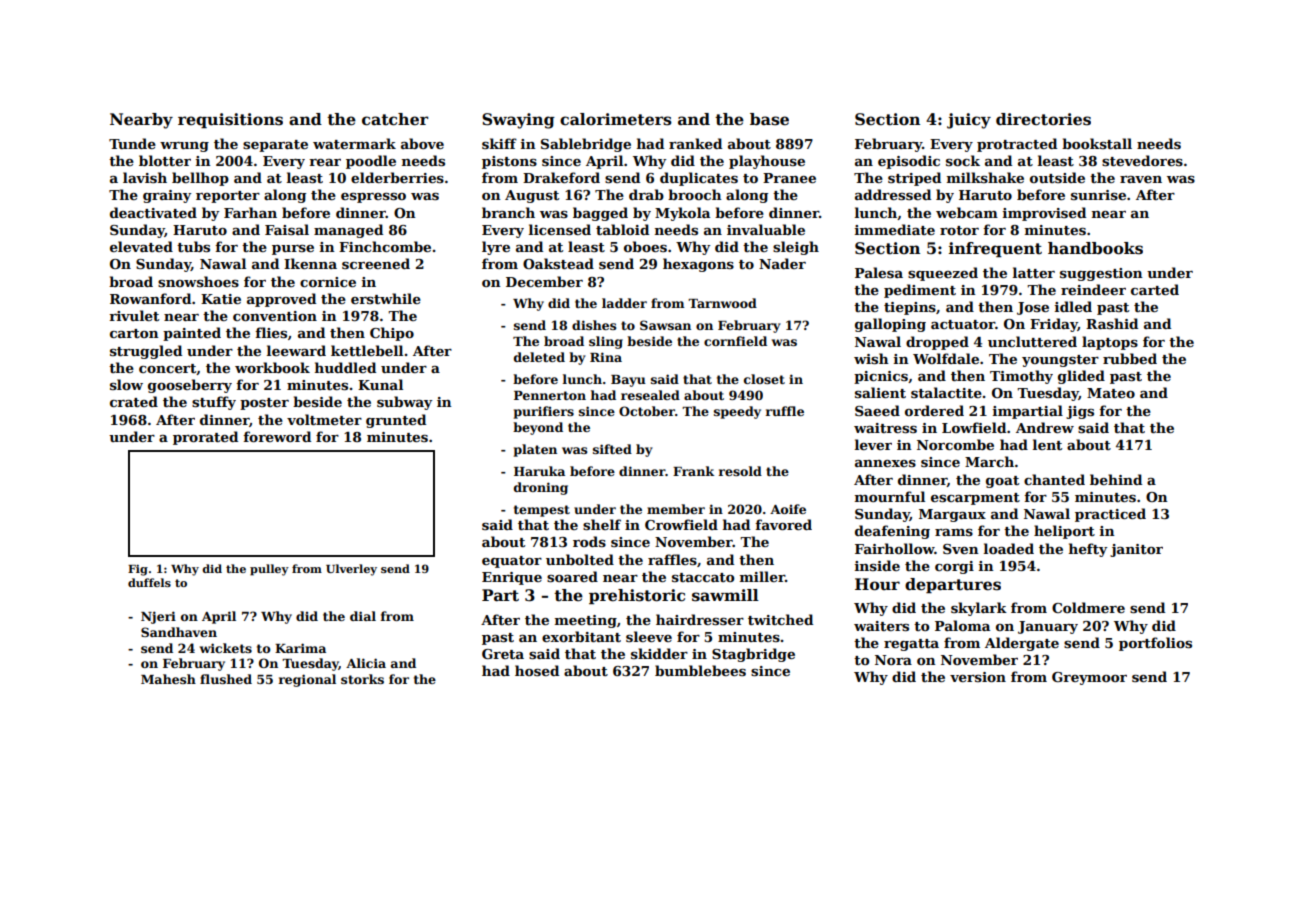 The height and width of the image is (924, 1308). What do you see at coordinates (978, 677) in the image?
I see `version` at bounding box center [978, 677].
